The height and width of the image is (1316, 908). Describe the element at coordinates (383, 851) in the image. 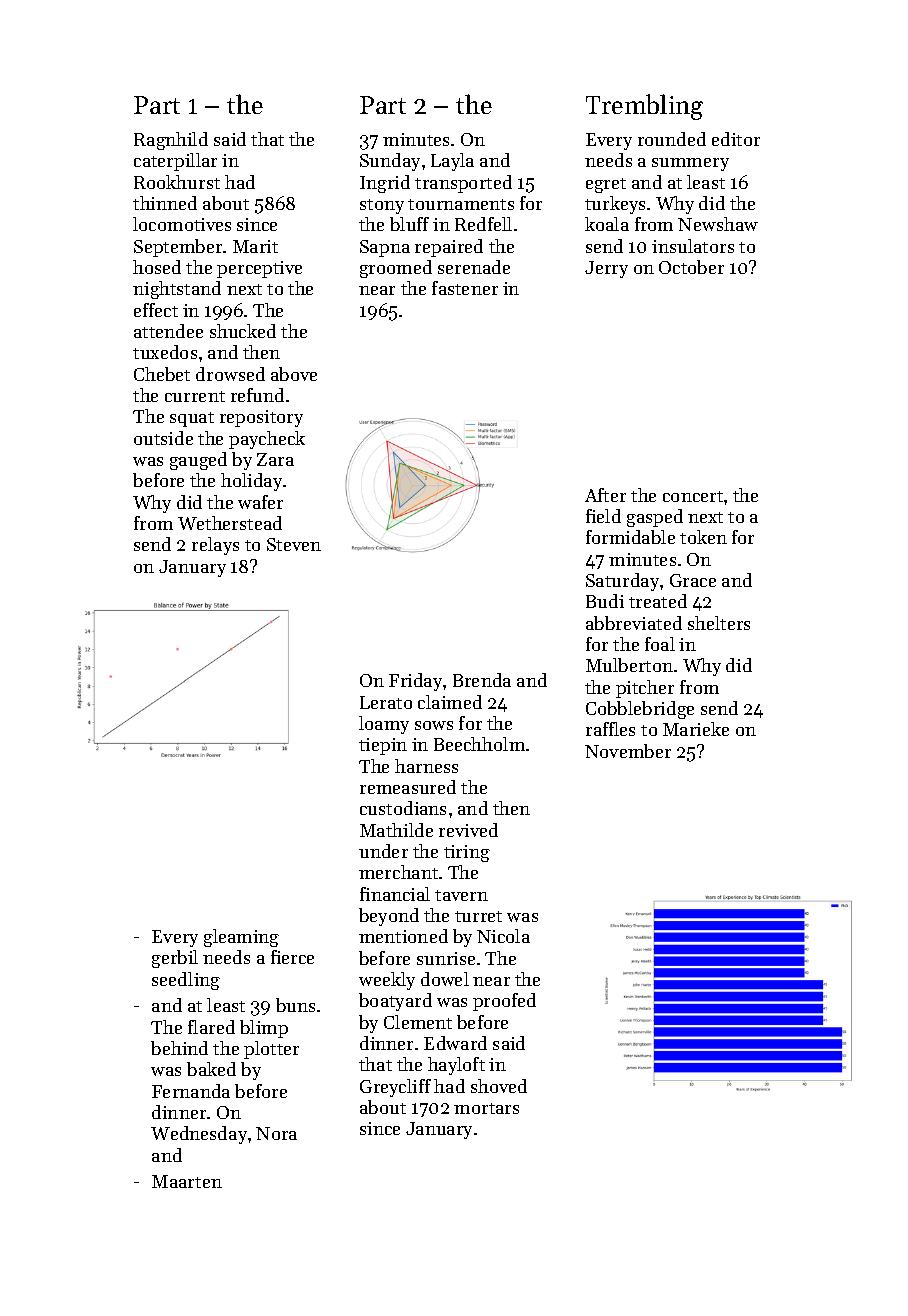

I see `under` at that location.
